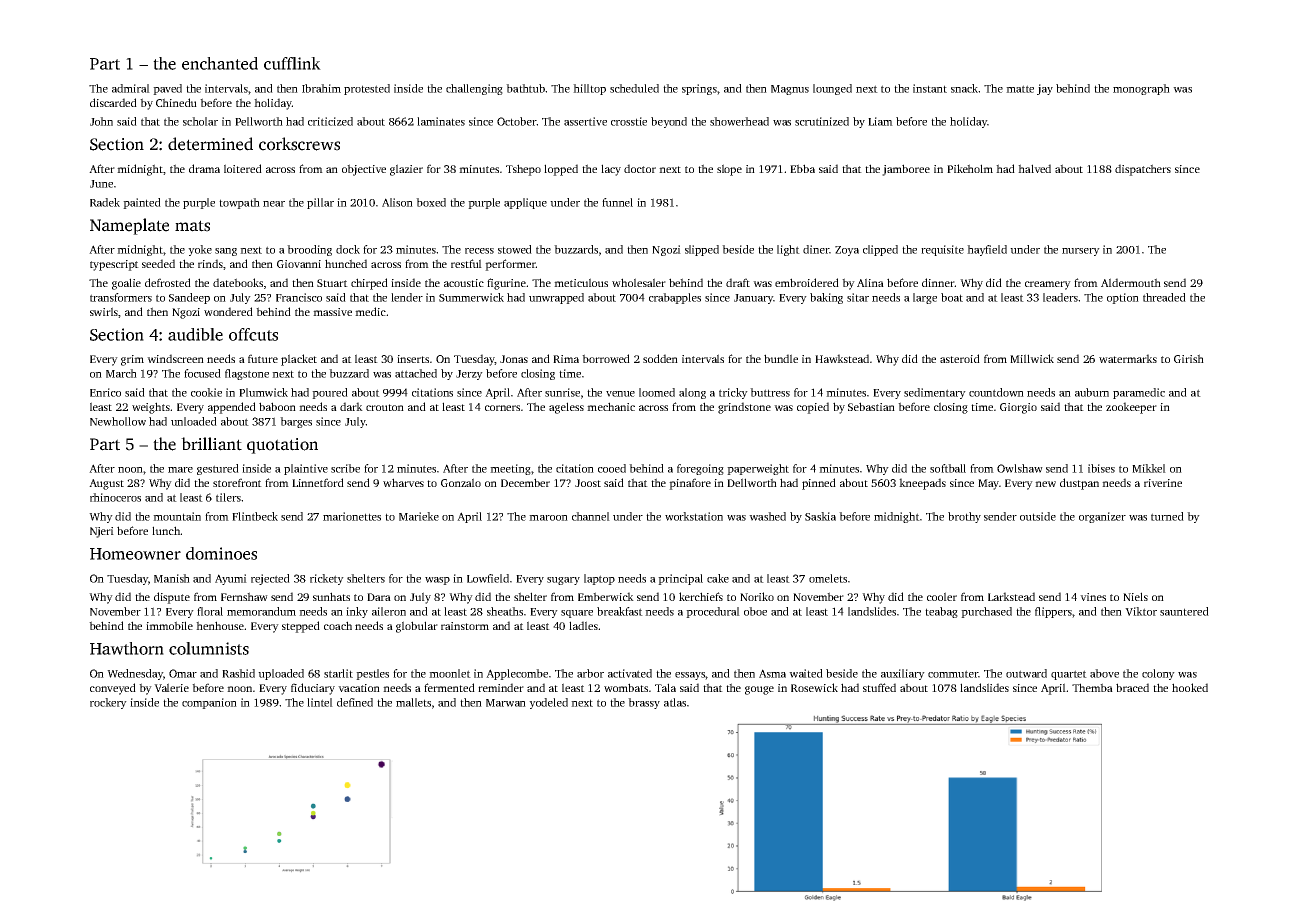 The height and width of the screenshot is (924, 1308). I want to click on dispatchers, so click(1143, 170).
